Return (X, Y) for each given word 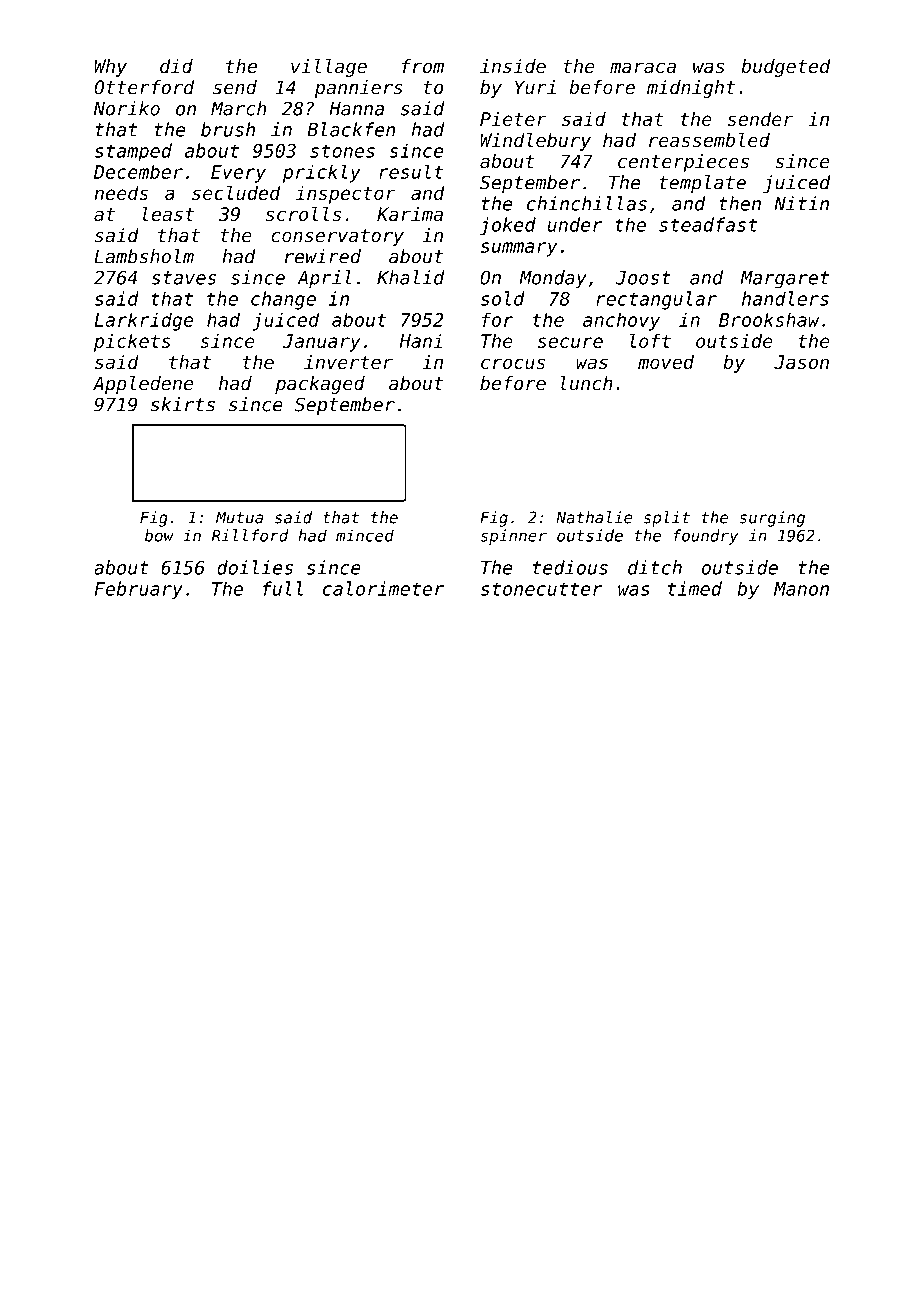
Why (110, 68)
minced (365, 535)
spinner (514, 537)
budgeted (786, 68)
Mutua (239, 517)
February (139, 590)
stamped (133, 152)
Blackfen (351, 129)
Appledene (143, 385)
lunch (587, 383)
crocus (513, 363)
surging (772, 519)
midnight (691, 89)
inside (513, 66)
